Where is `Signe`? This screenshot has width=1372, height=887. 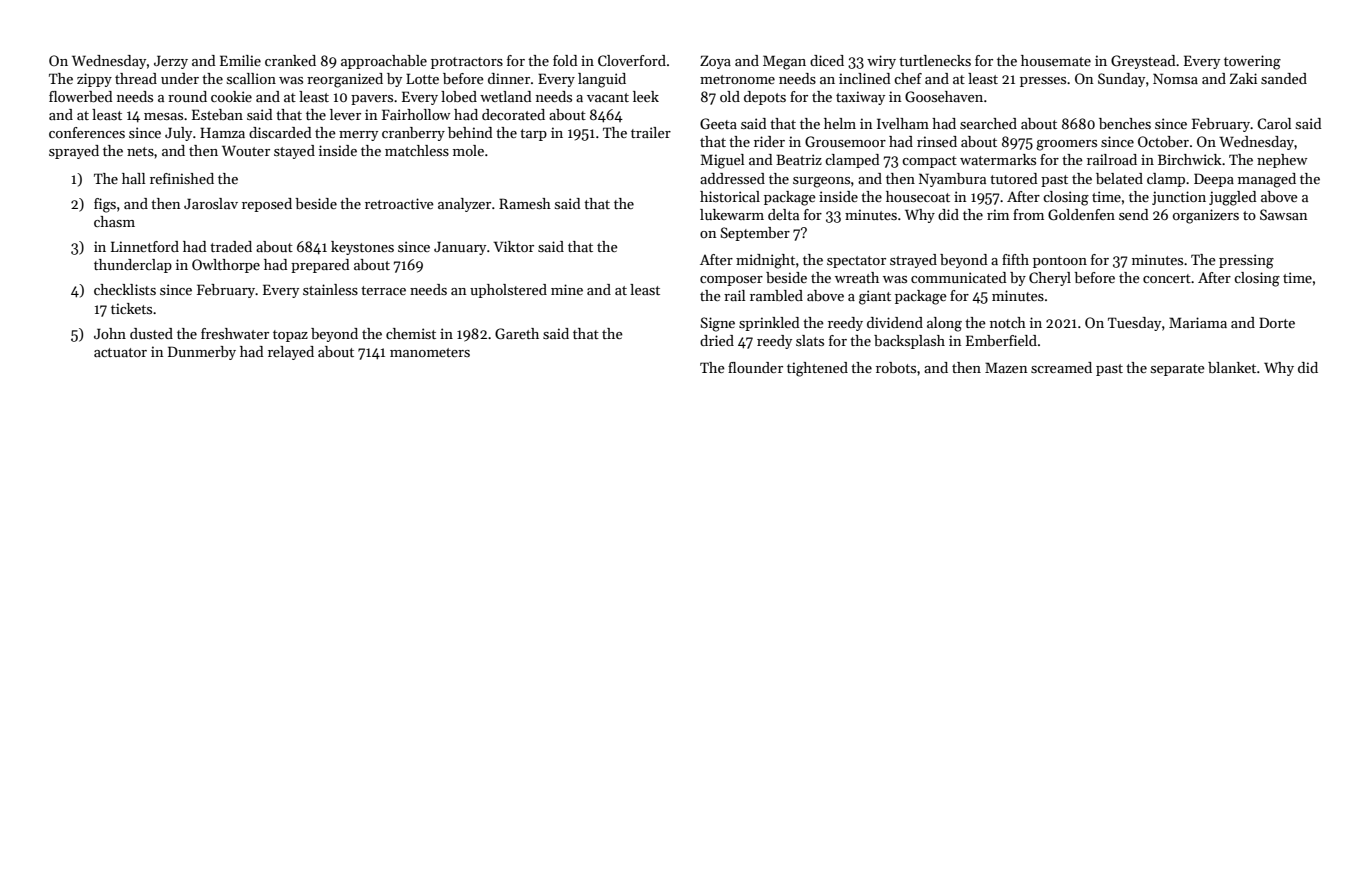
Signe is located at coordinates (718, 324).
